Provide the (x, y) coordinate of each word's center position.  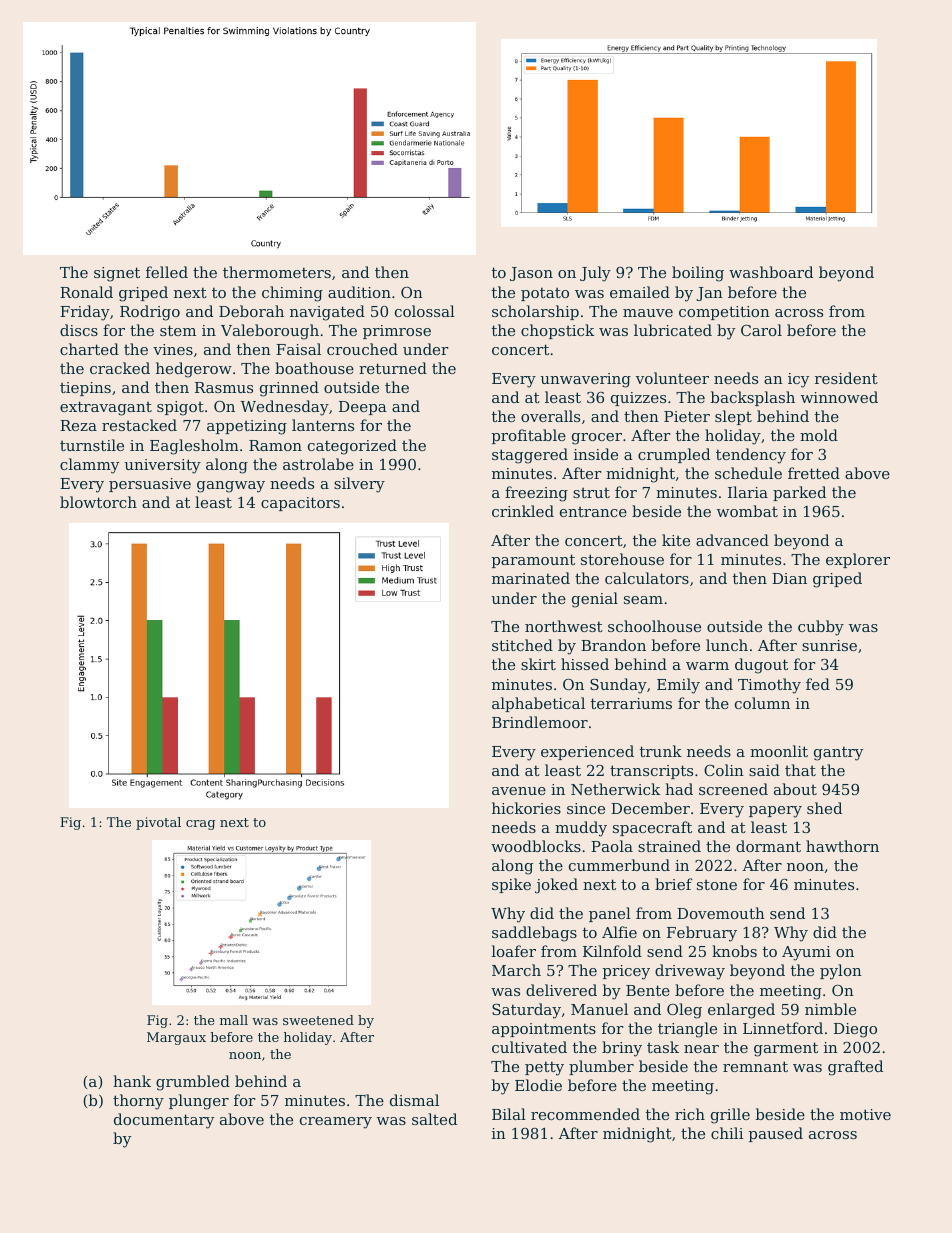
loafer (513, 951)
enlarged (741, 1011)
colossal (425, 311)
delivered (561, 990)
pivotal (158, 823)
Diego (855, 1030)
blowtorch (98, 502)
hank (132, 1081)
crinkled (523, 511)
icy (798, 380)
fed (818, 684)
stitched (522, 645)
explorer (858, 560)
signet (117, 274)
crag (200, 825)
